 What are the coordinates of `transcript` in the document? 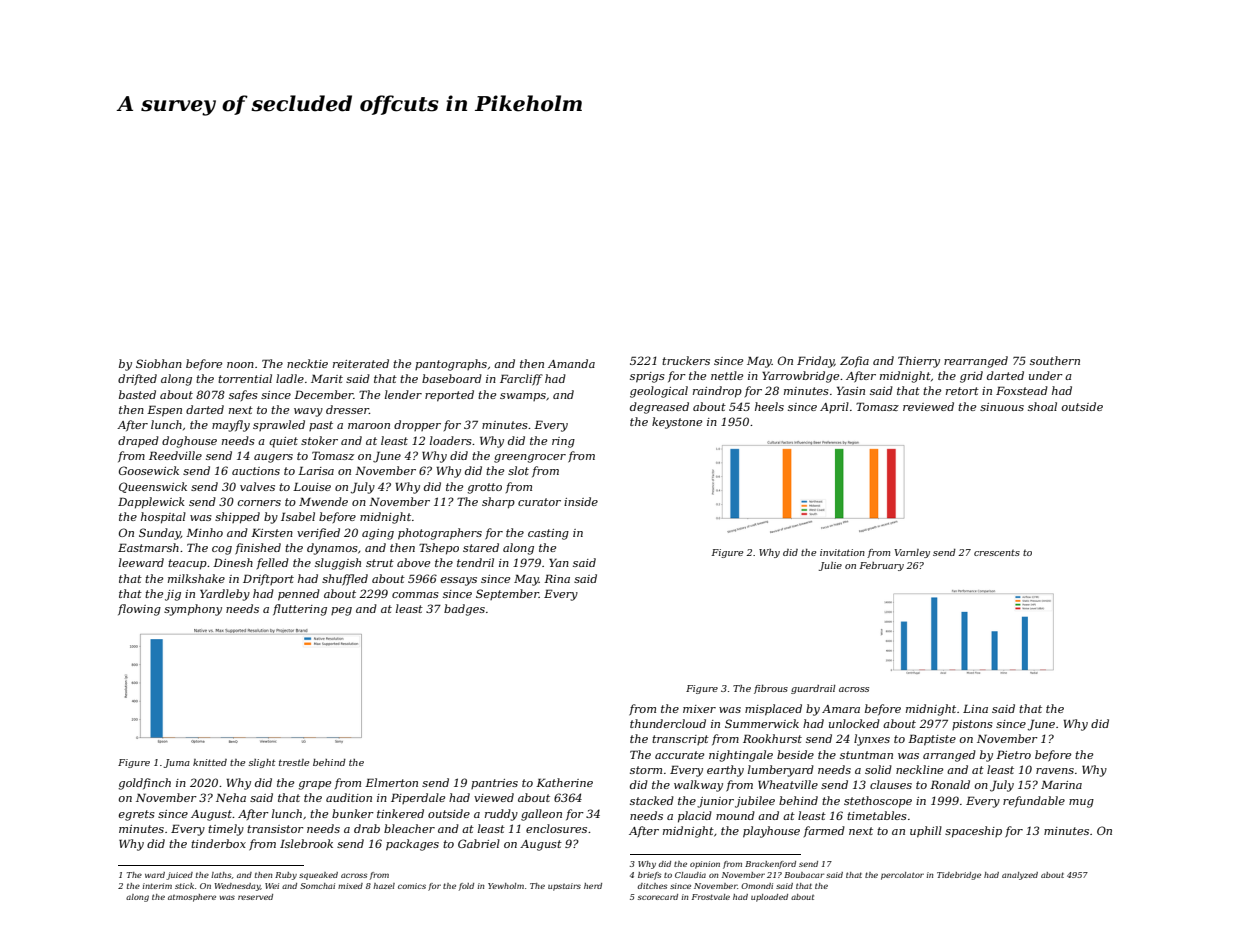 It's located at (680, 740).
